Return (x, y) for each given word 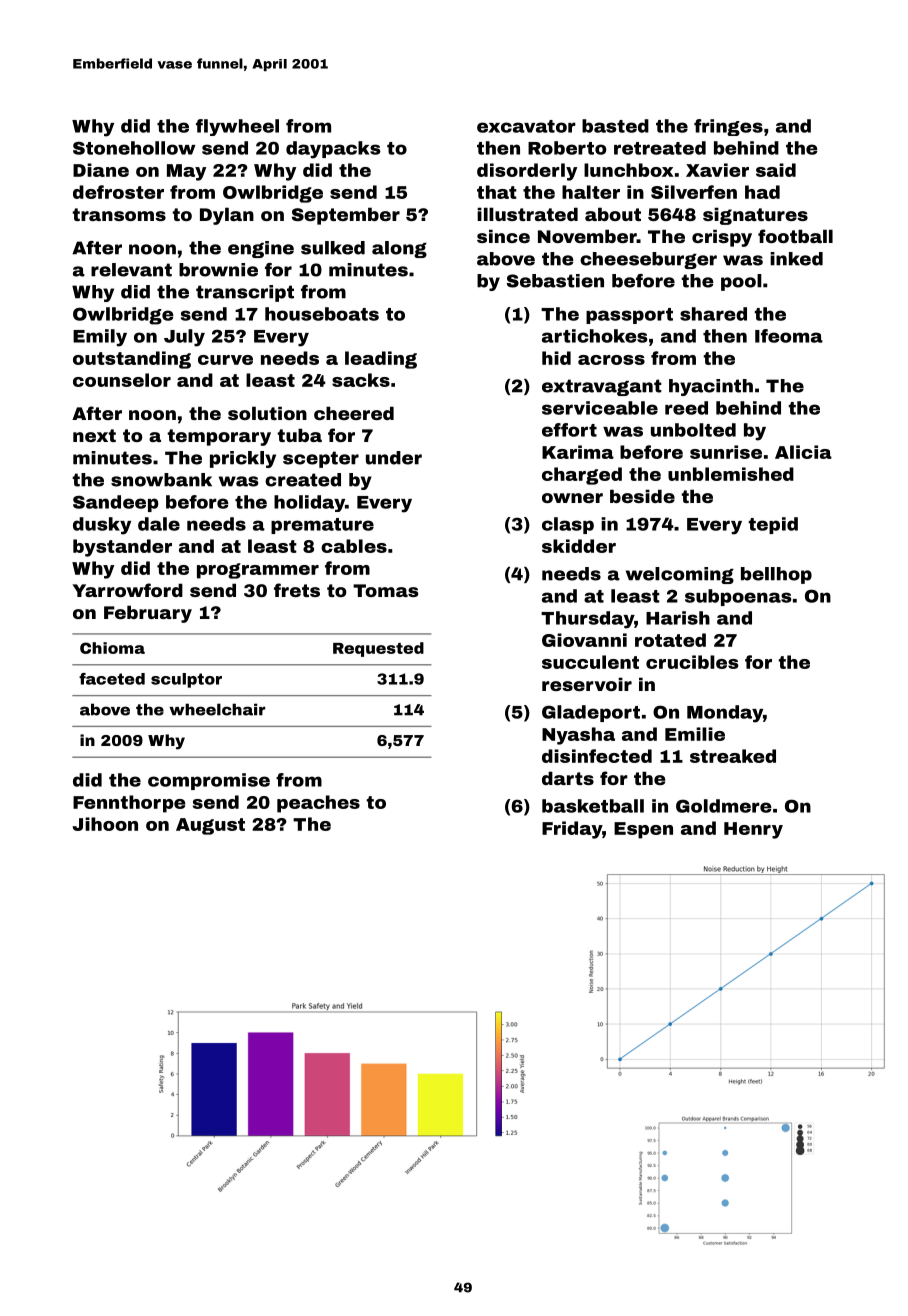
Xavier (717, 170)
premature (322, 526)
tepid (773, 525)
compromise (209, 781)
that (497, 192)
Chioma (112, 648)
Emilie (695, 734)
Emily (100, 338)
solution (267, 413)
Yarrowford (127, 590)
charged (582, 476)
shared (713, 314)
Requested (378, 649)
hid (556, 358)
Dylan (227, 216)
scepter (321, 459)
